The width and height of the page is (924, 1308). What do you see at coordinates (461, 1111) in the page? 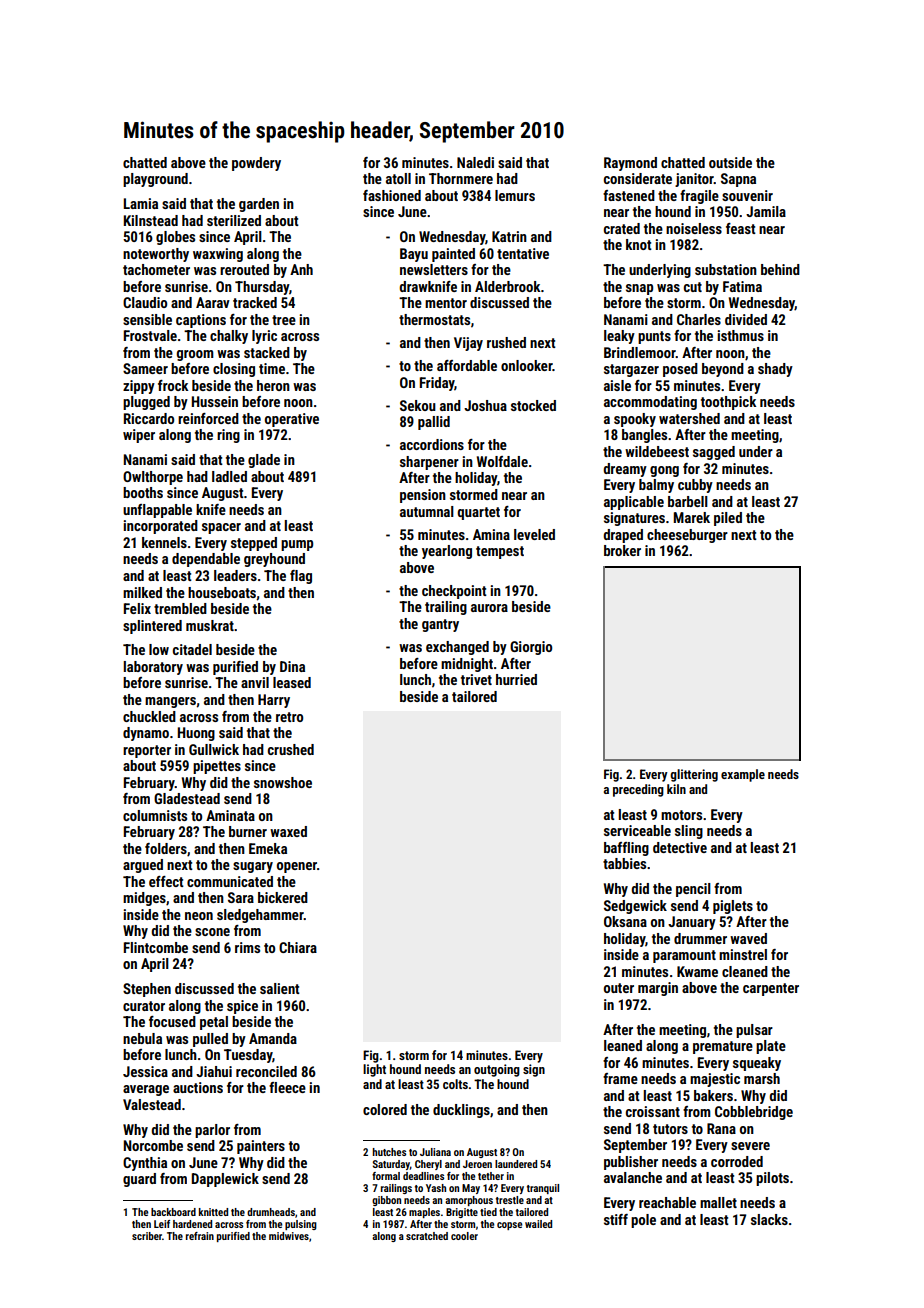
I see `ducklings` at bounding box center [461, 1111].
